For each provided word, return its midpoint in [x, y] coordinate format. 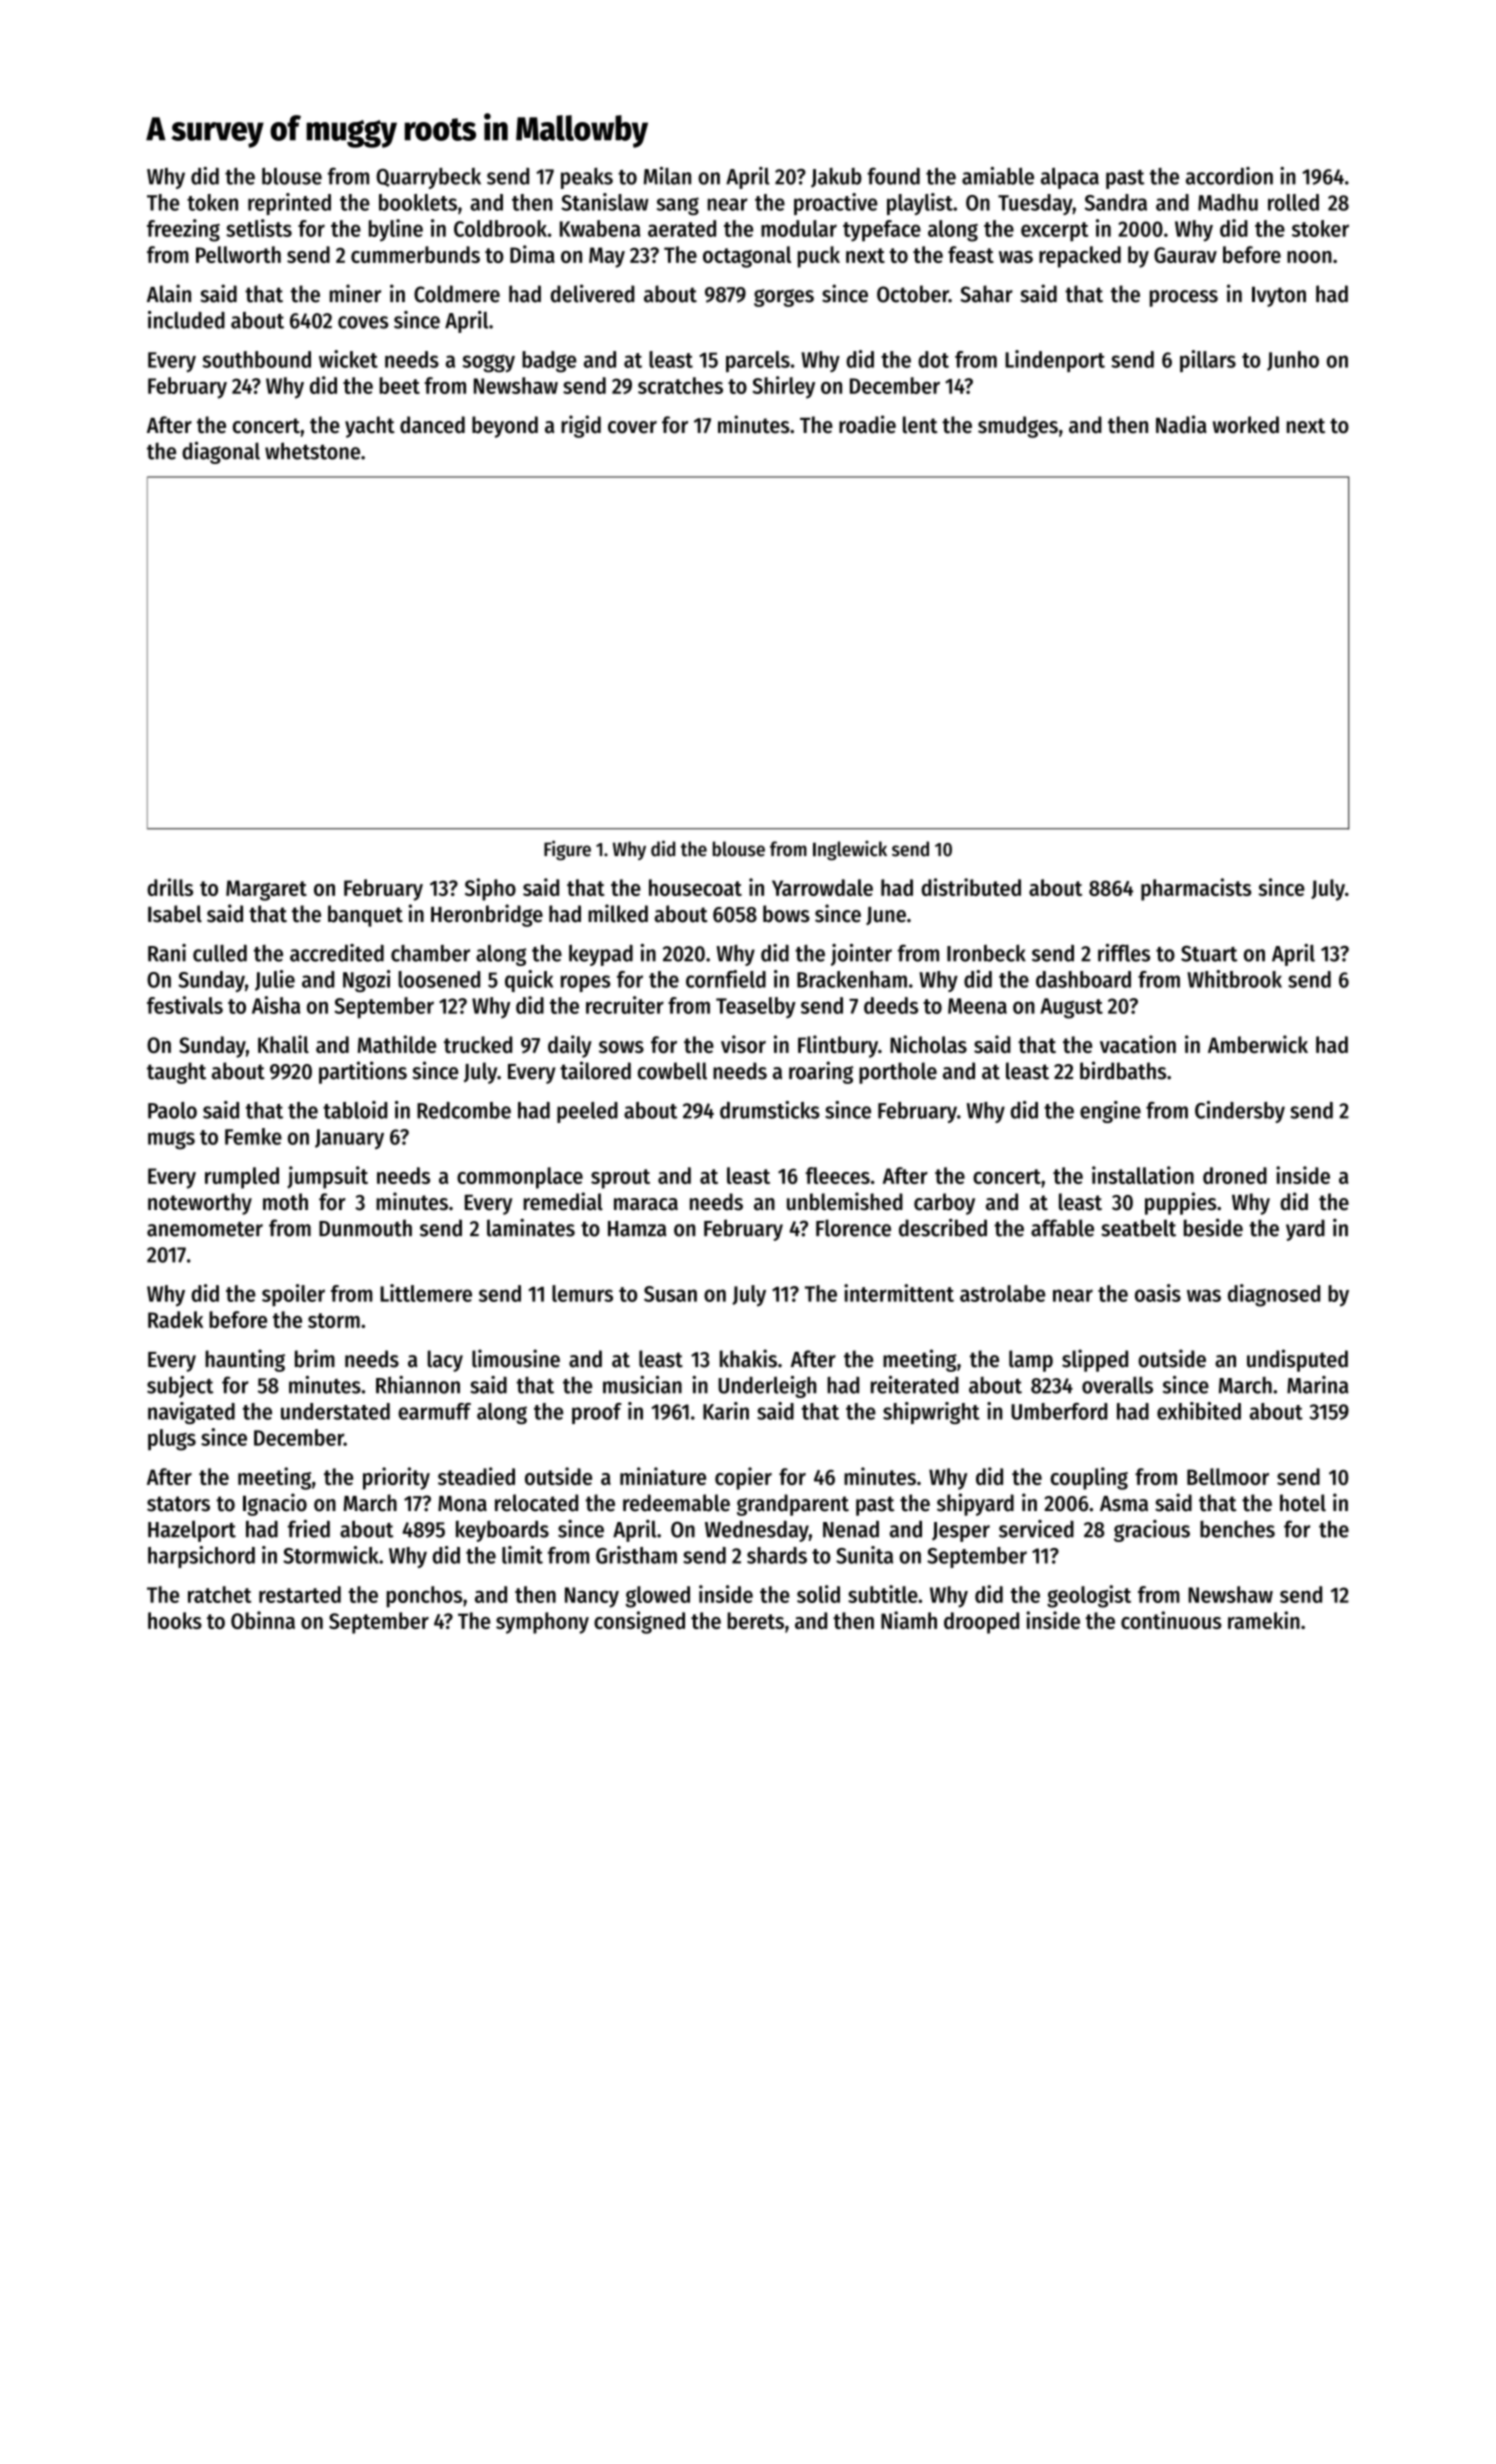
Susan [670, 1294]
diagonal [221, 452]
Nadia [1181, 424]
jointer [861, 955]
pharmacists [1196, 889]
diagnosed [1274, 1295]
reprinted [289, 204]
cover [632, 427]
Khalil [283, 1044]
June [886, 916]
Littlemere [426, 1293]
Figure [567, 850]
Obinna [263, 1620]
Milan [667, 176]
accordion [1229, 176]
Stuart [1209, 953]
